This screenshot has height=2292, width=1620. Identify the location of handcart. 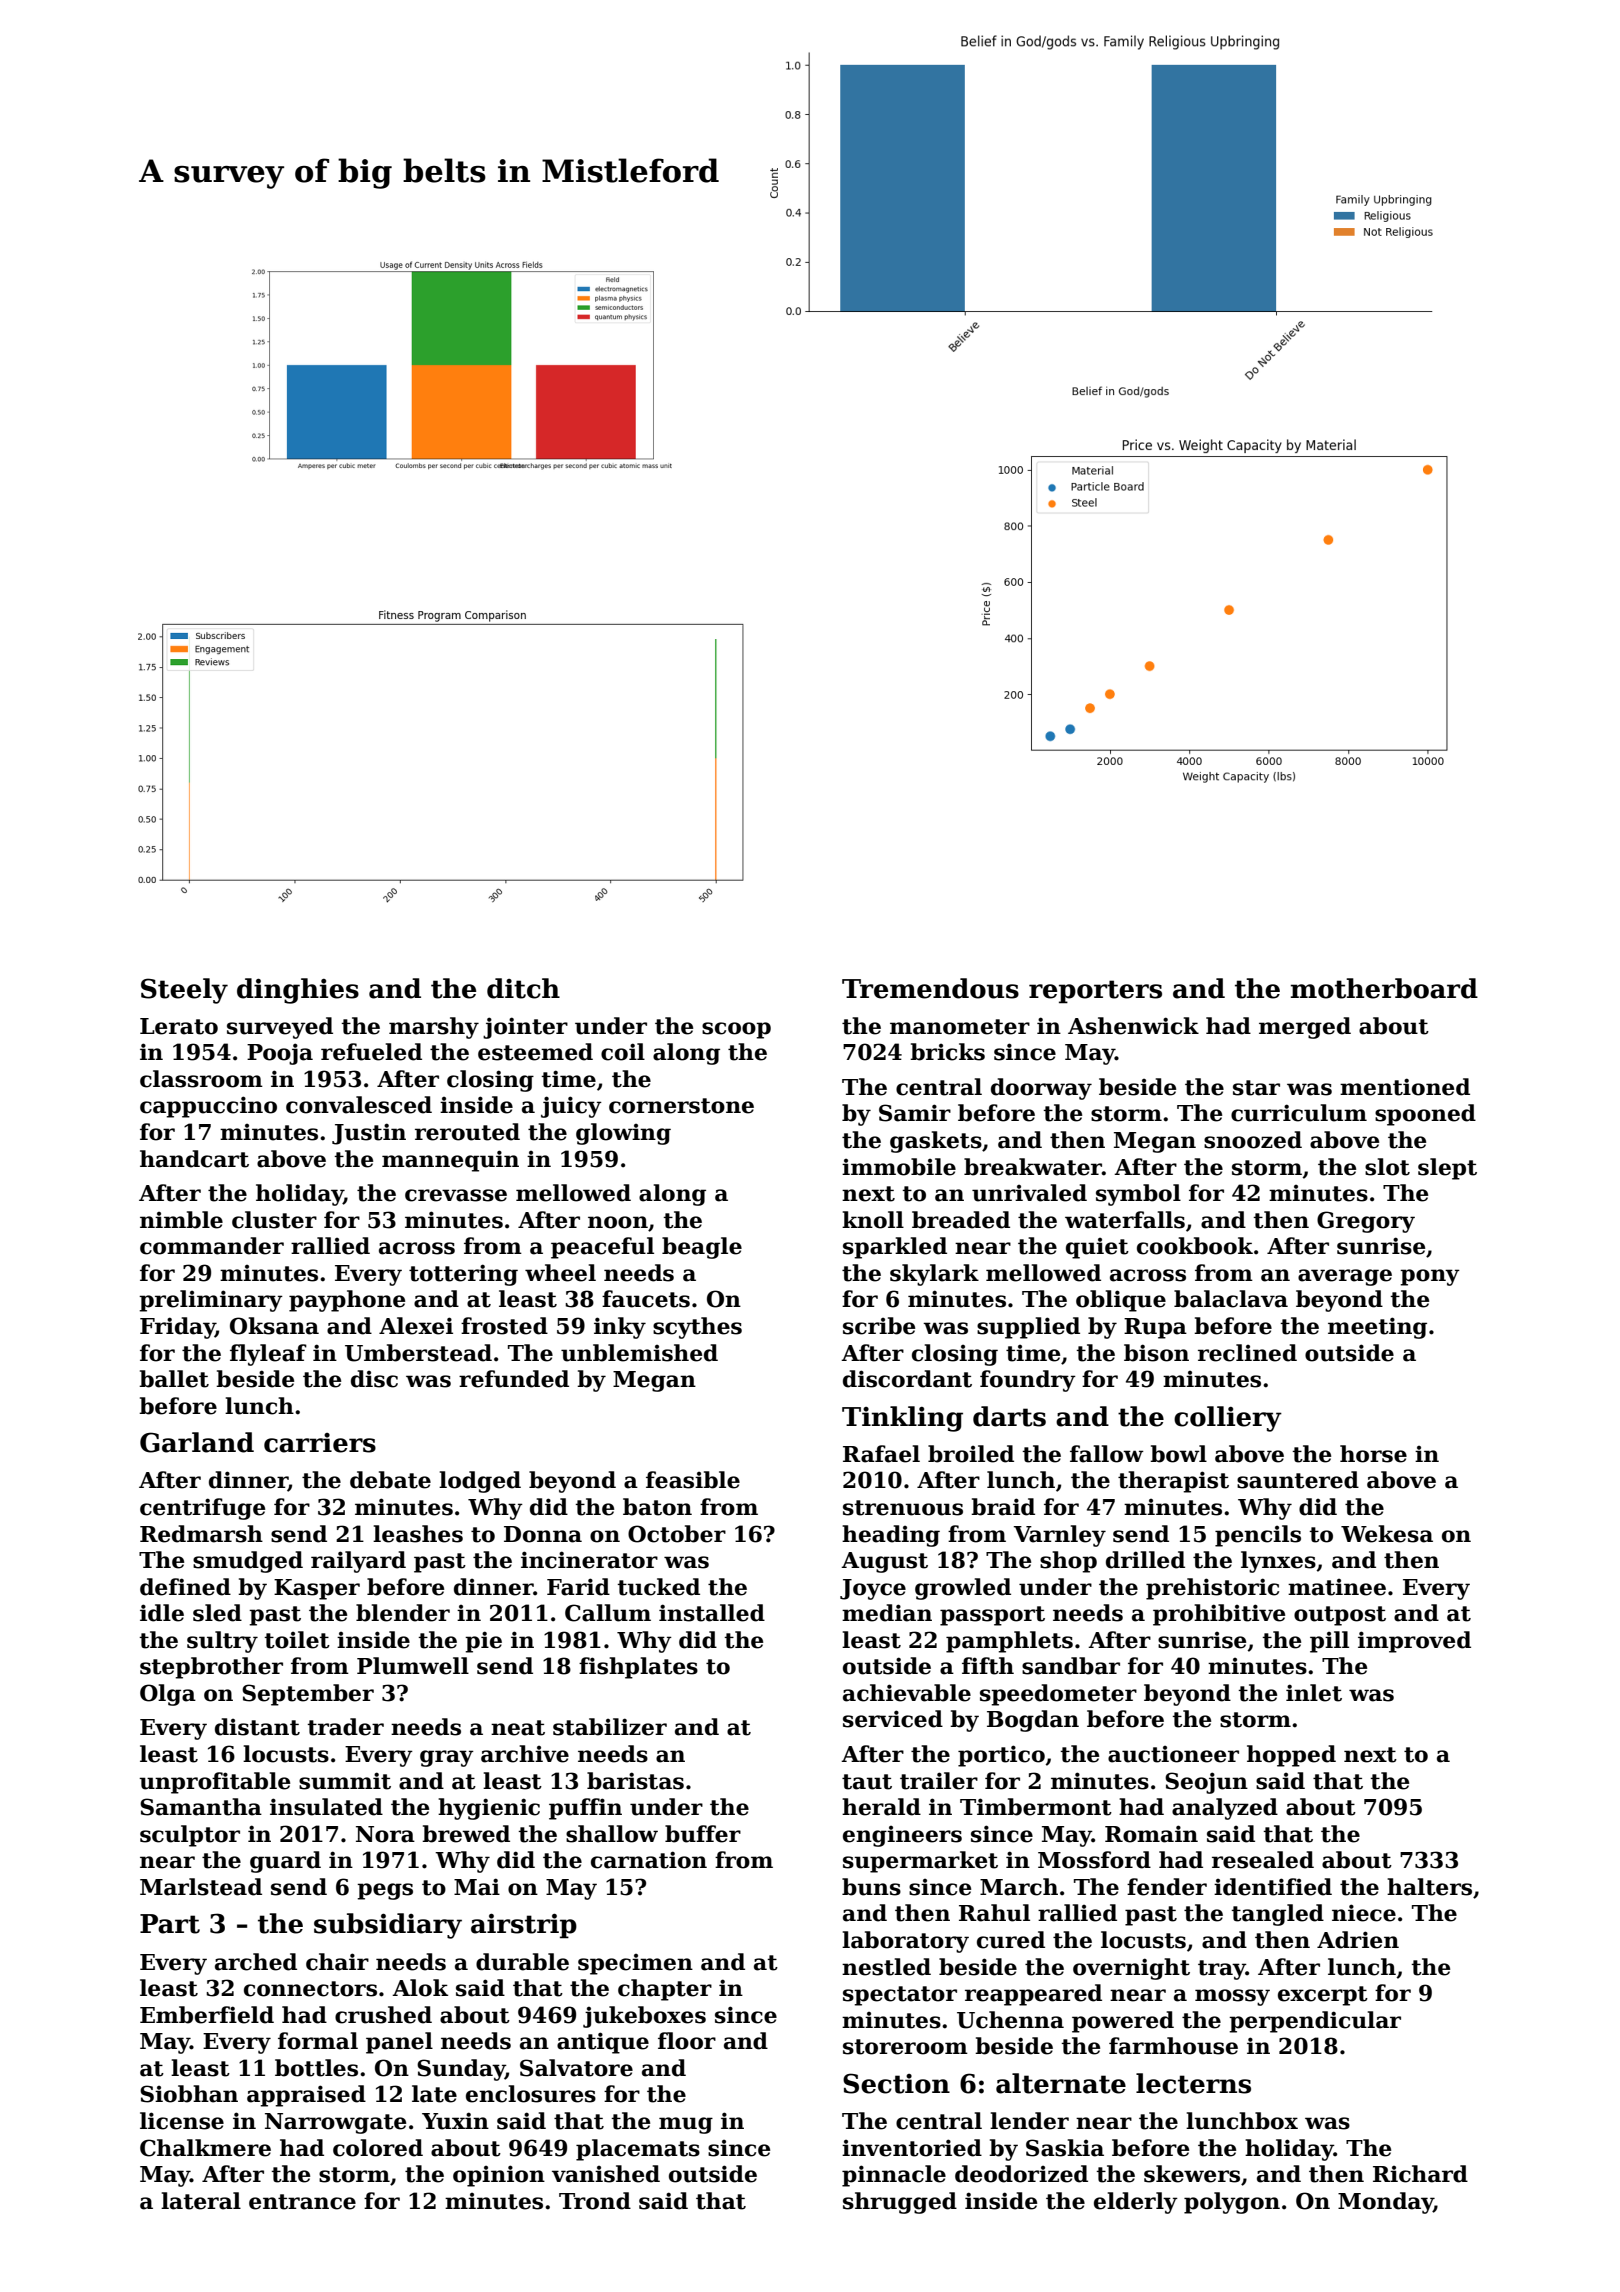
(194, 1159).
